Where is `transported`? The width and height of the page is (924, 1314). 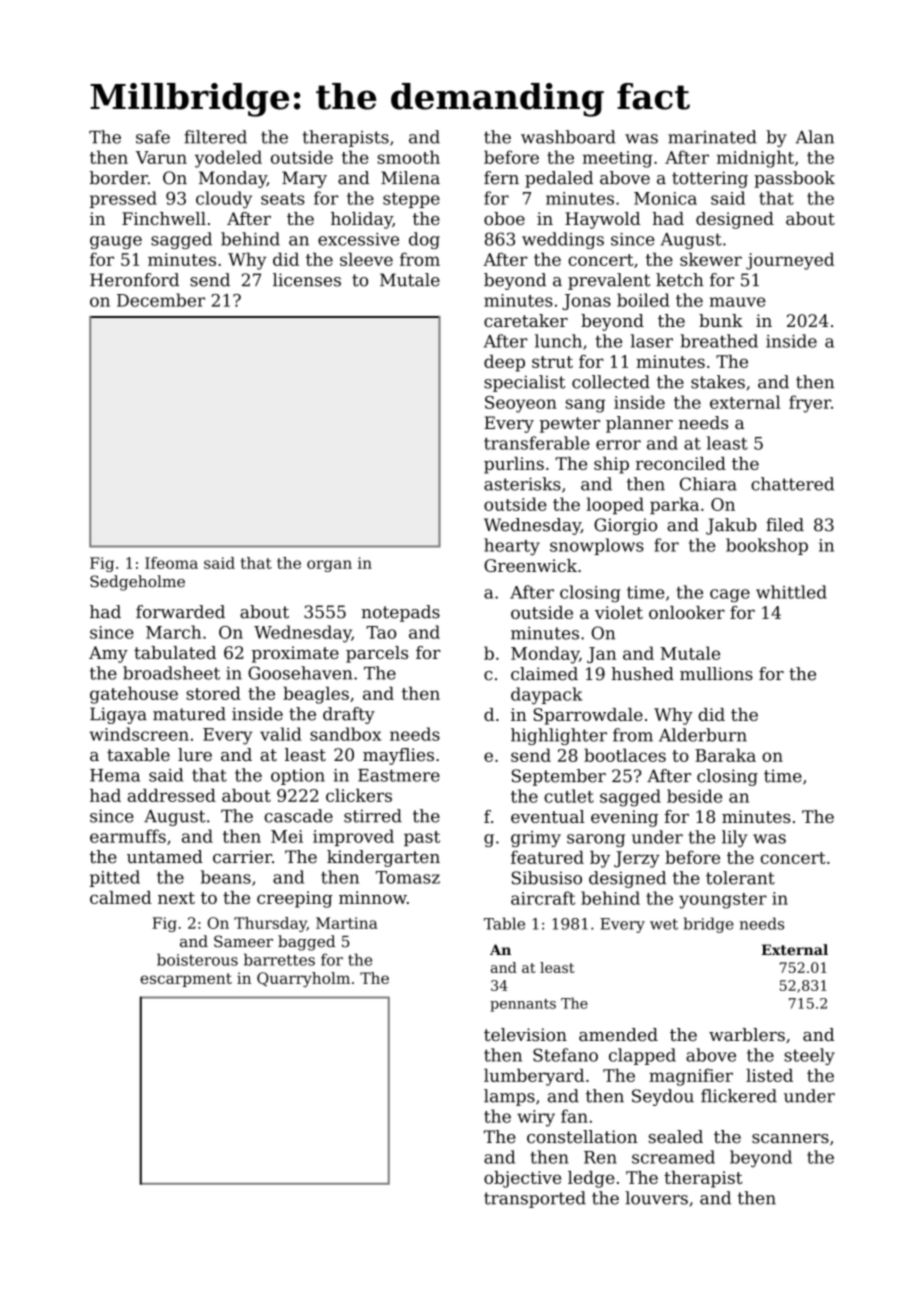
transported is located at coordinates (535, 1199).
